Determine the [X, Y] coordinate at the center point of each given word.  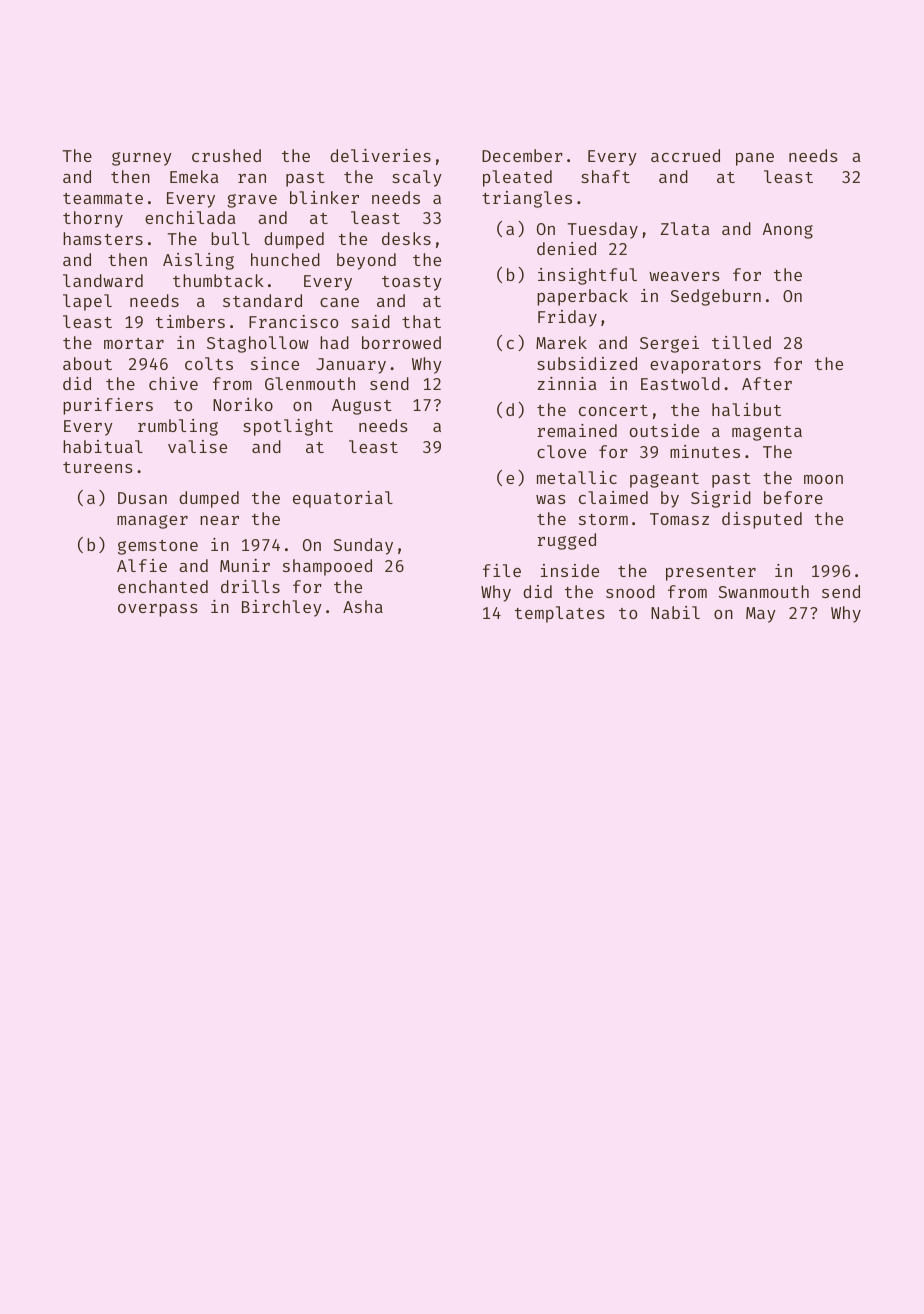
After [767, 383]
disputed [762, 520]
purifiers [108, 406]
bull [230, 238]
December [522, 155]
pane [755, 159]
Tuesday [602, 230]
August [362, 407]
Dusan [142, 498]
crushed [226, 155]
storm [603, 519]
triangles [527, 199]
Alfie [142, 565]
